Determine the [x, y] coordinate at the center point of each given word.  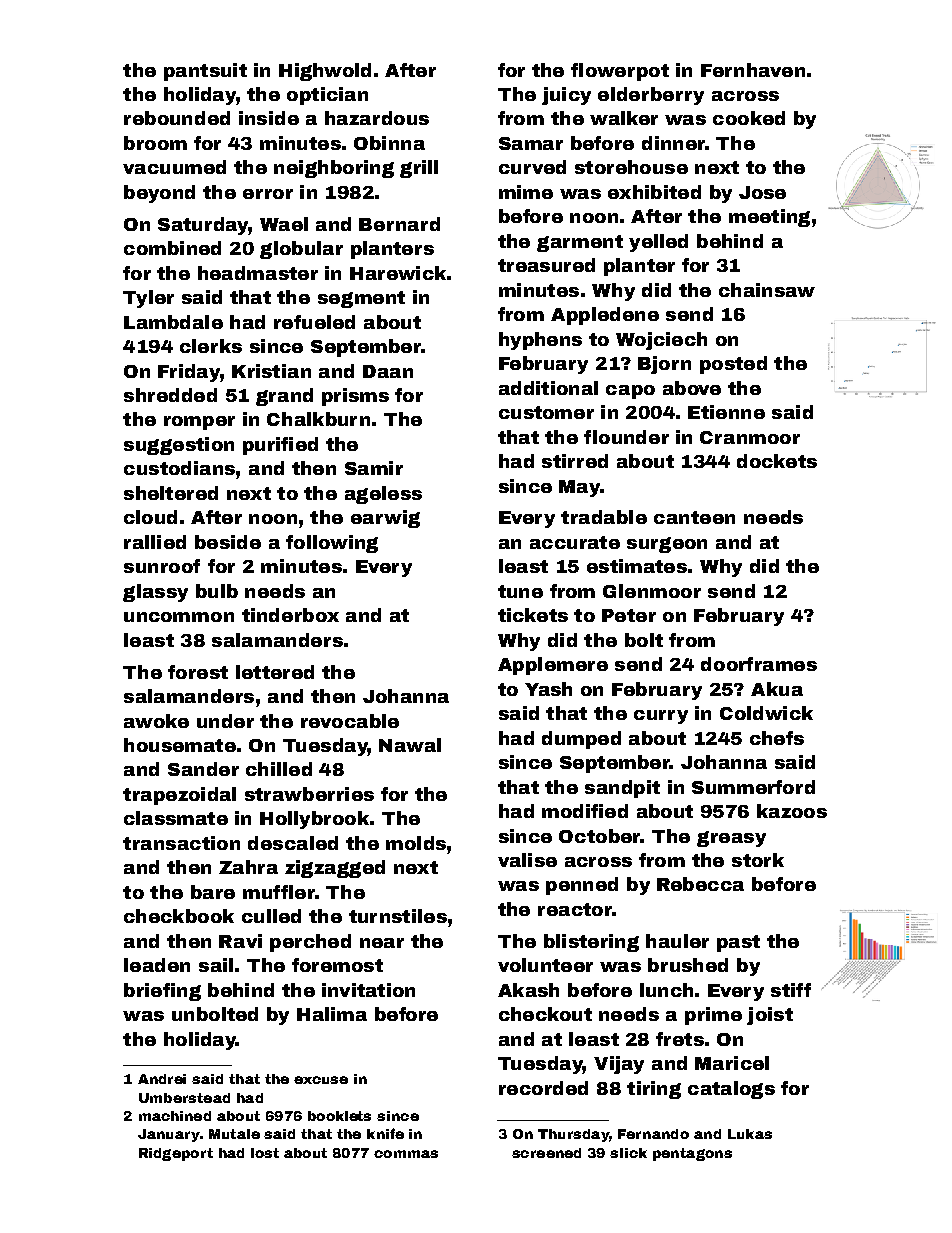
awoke [156, 721]
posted [733, 365]
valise [527, 860]
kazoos [792, 811]
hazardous [377, 118]
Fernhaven [753, 70]
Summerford [753, 787]
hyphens [540, 341]
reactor [575, 909]
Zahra [248, 867]
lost [265, 1153]
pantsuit [205, 72]
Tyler [148, 299]
